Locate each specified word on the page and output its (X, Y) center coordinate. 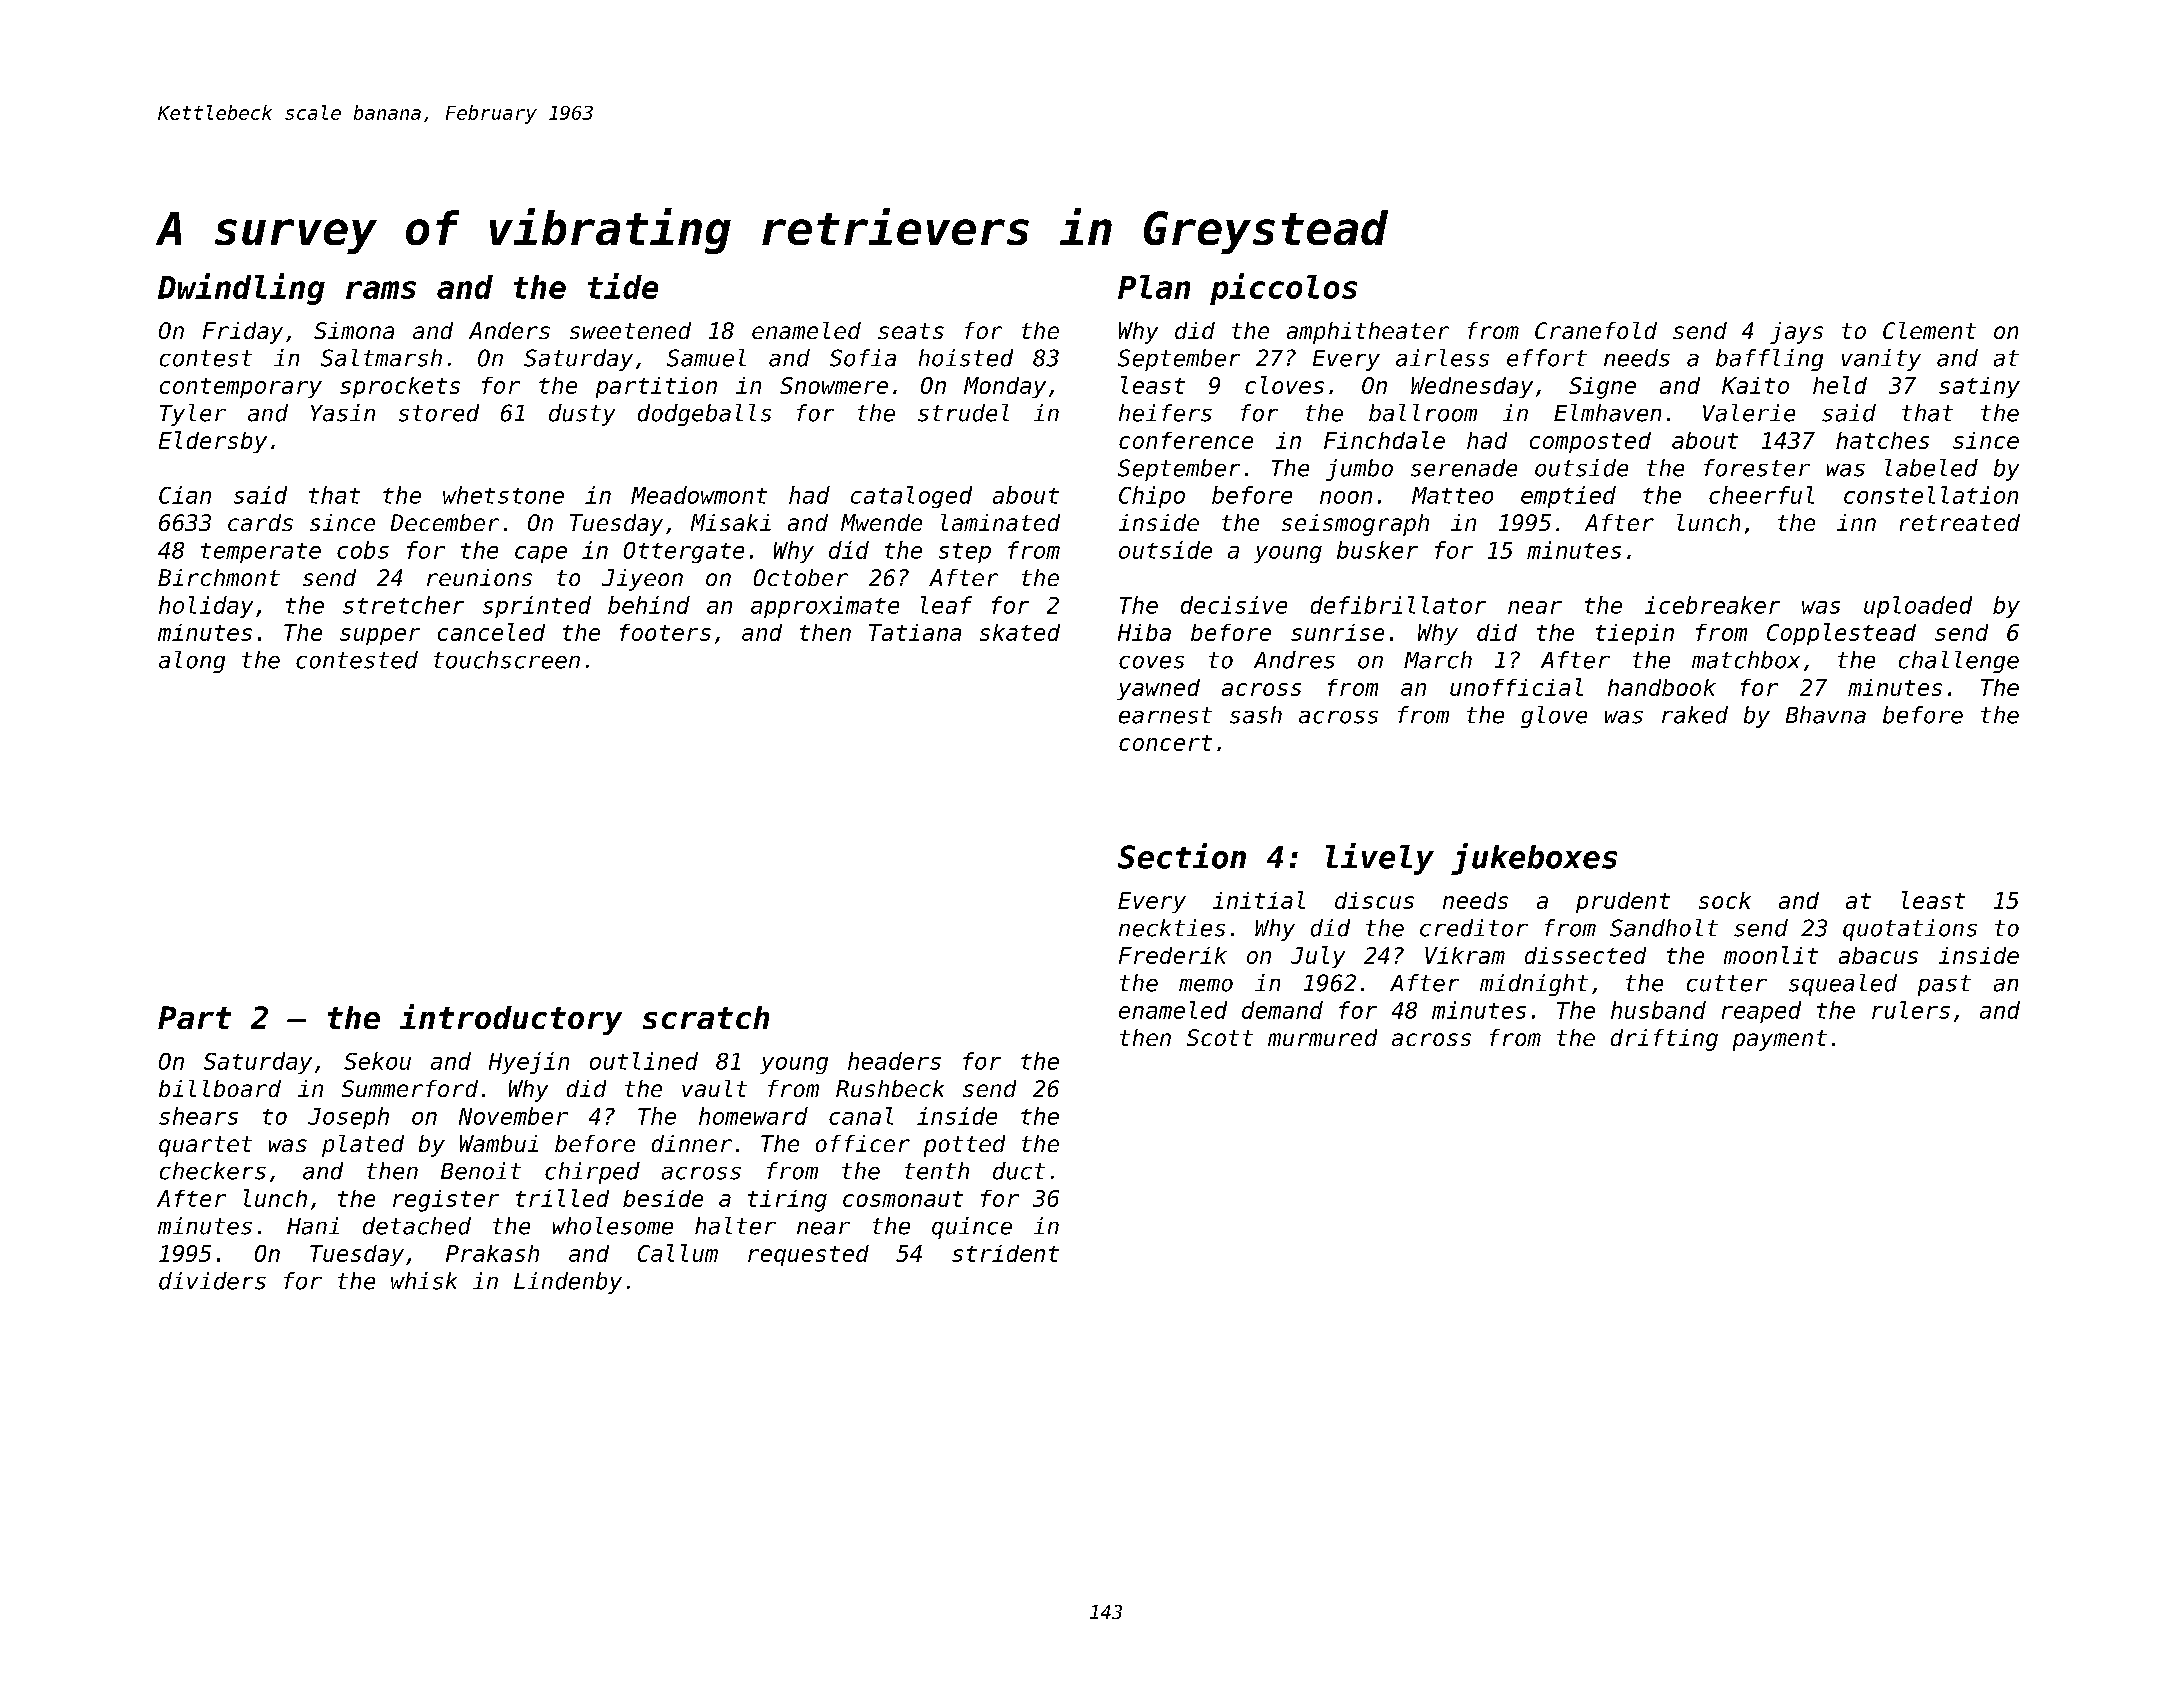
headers (894, 1061)
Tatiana (915, 632)
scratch (706, 1017)
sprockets (400, 387)
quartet (205, 1146)
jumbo (1359, 470)
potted (964, 1146)
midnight (1534, 985)
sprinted (537, 607)
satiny (1979, 387)
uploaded (1918, 607)
